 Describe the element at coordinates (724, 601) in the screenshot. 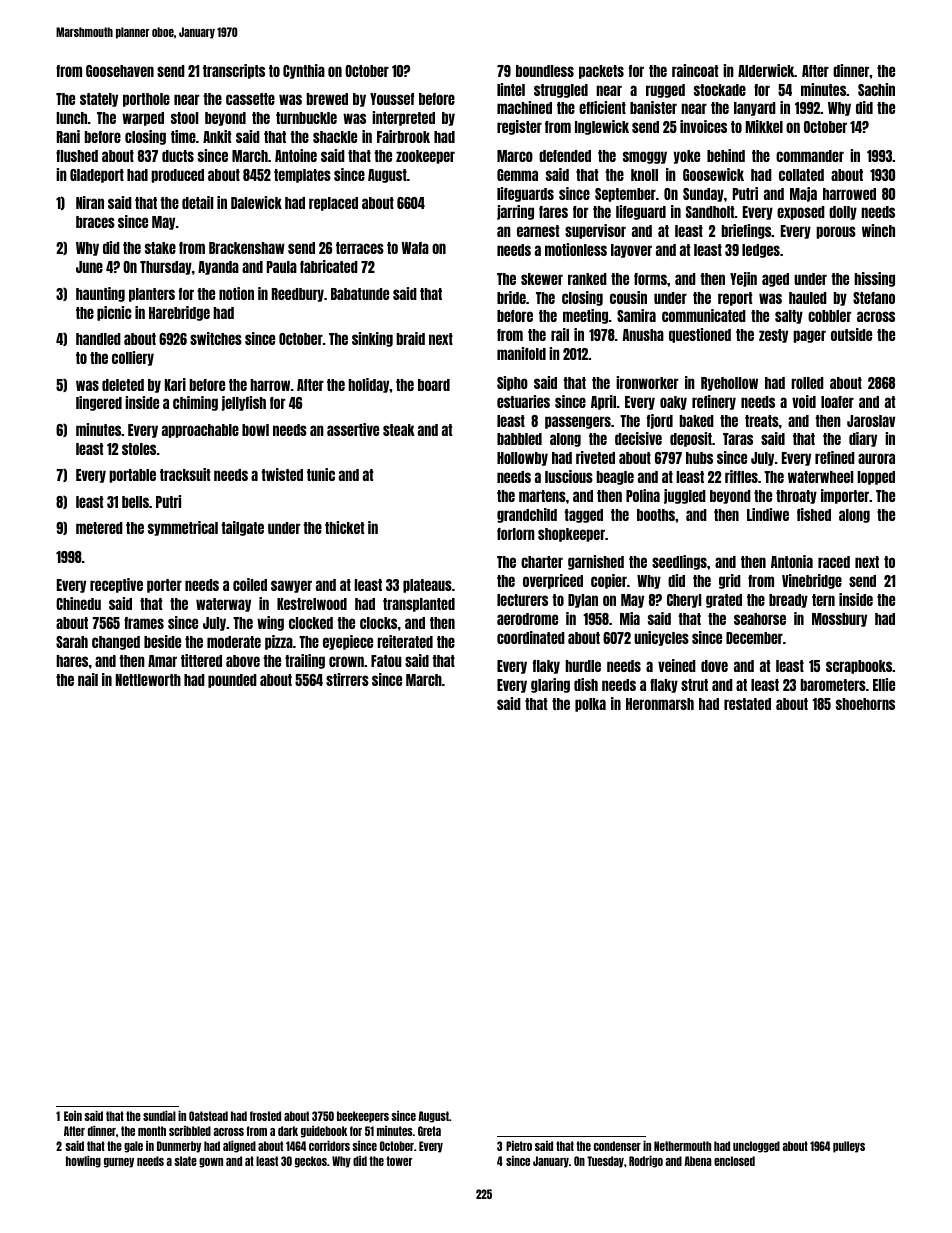

I see `grated` at that location.
